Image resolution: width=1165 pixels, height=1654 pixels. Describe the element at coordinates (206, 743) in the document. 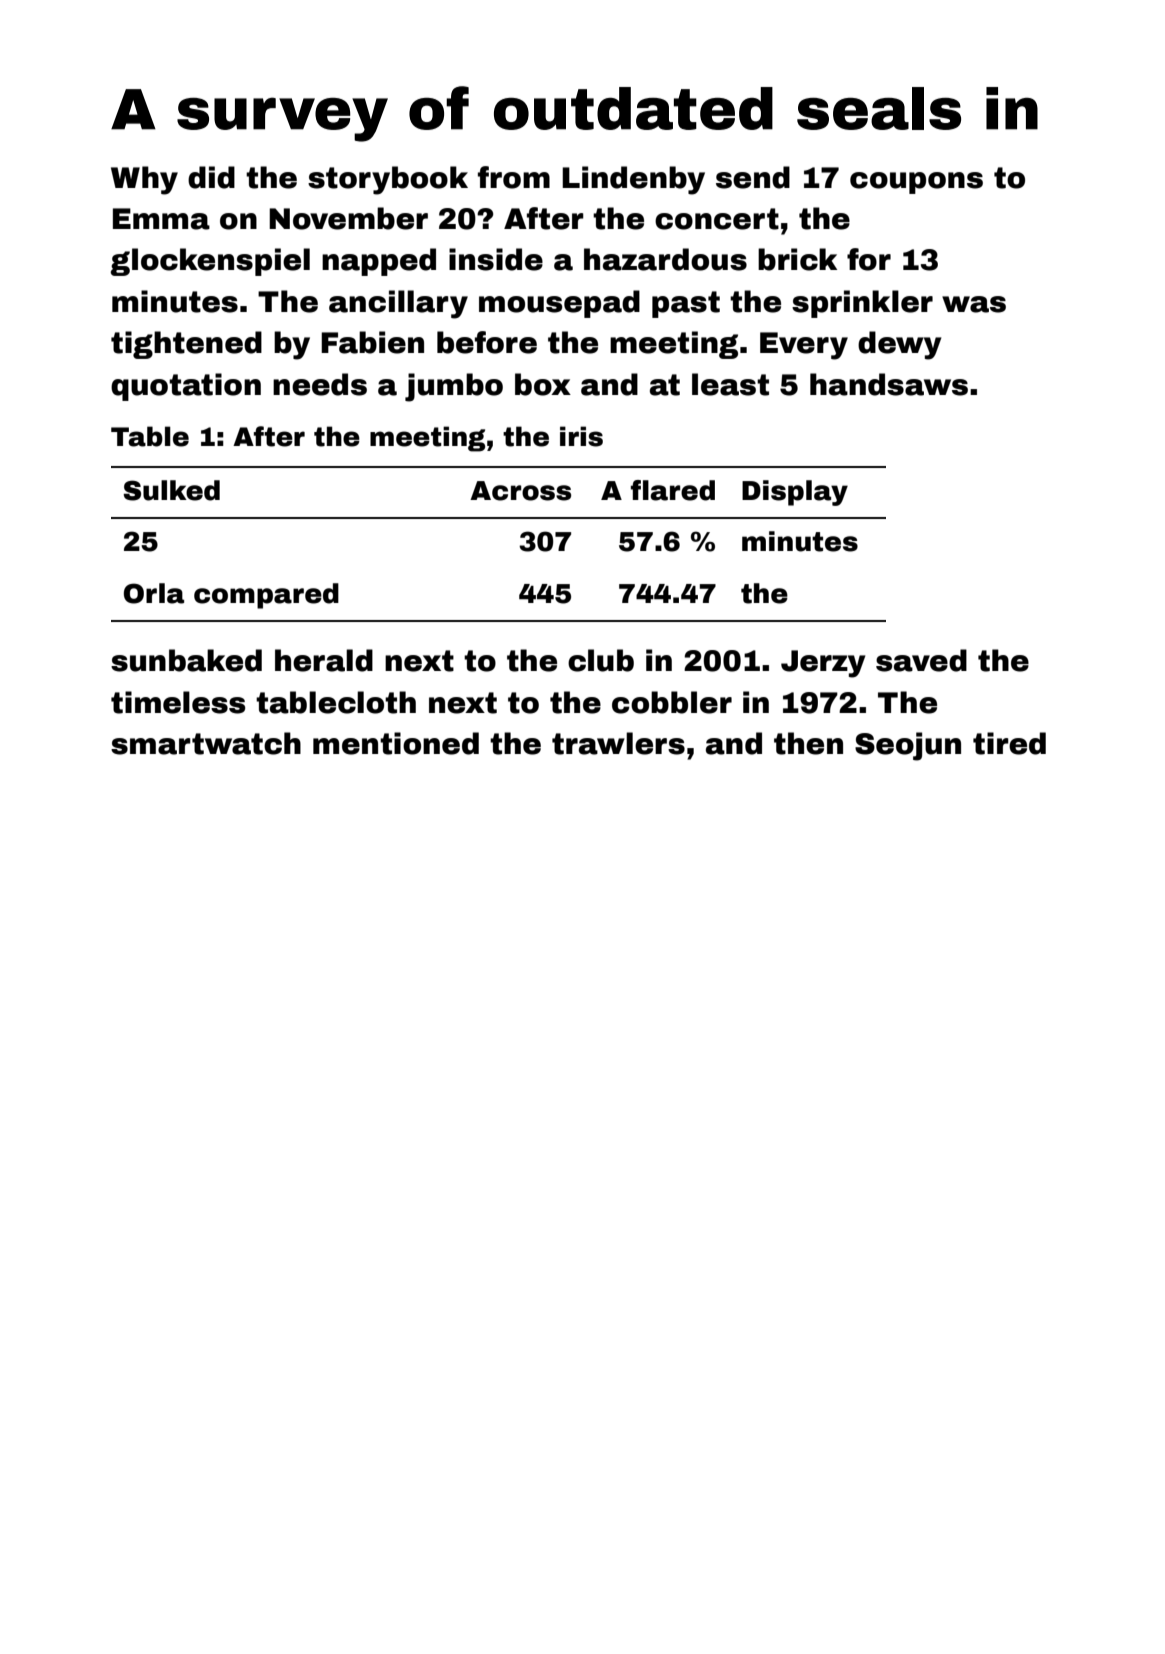

I see `smartwatch` at that location.
